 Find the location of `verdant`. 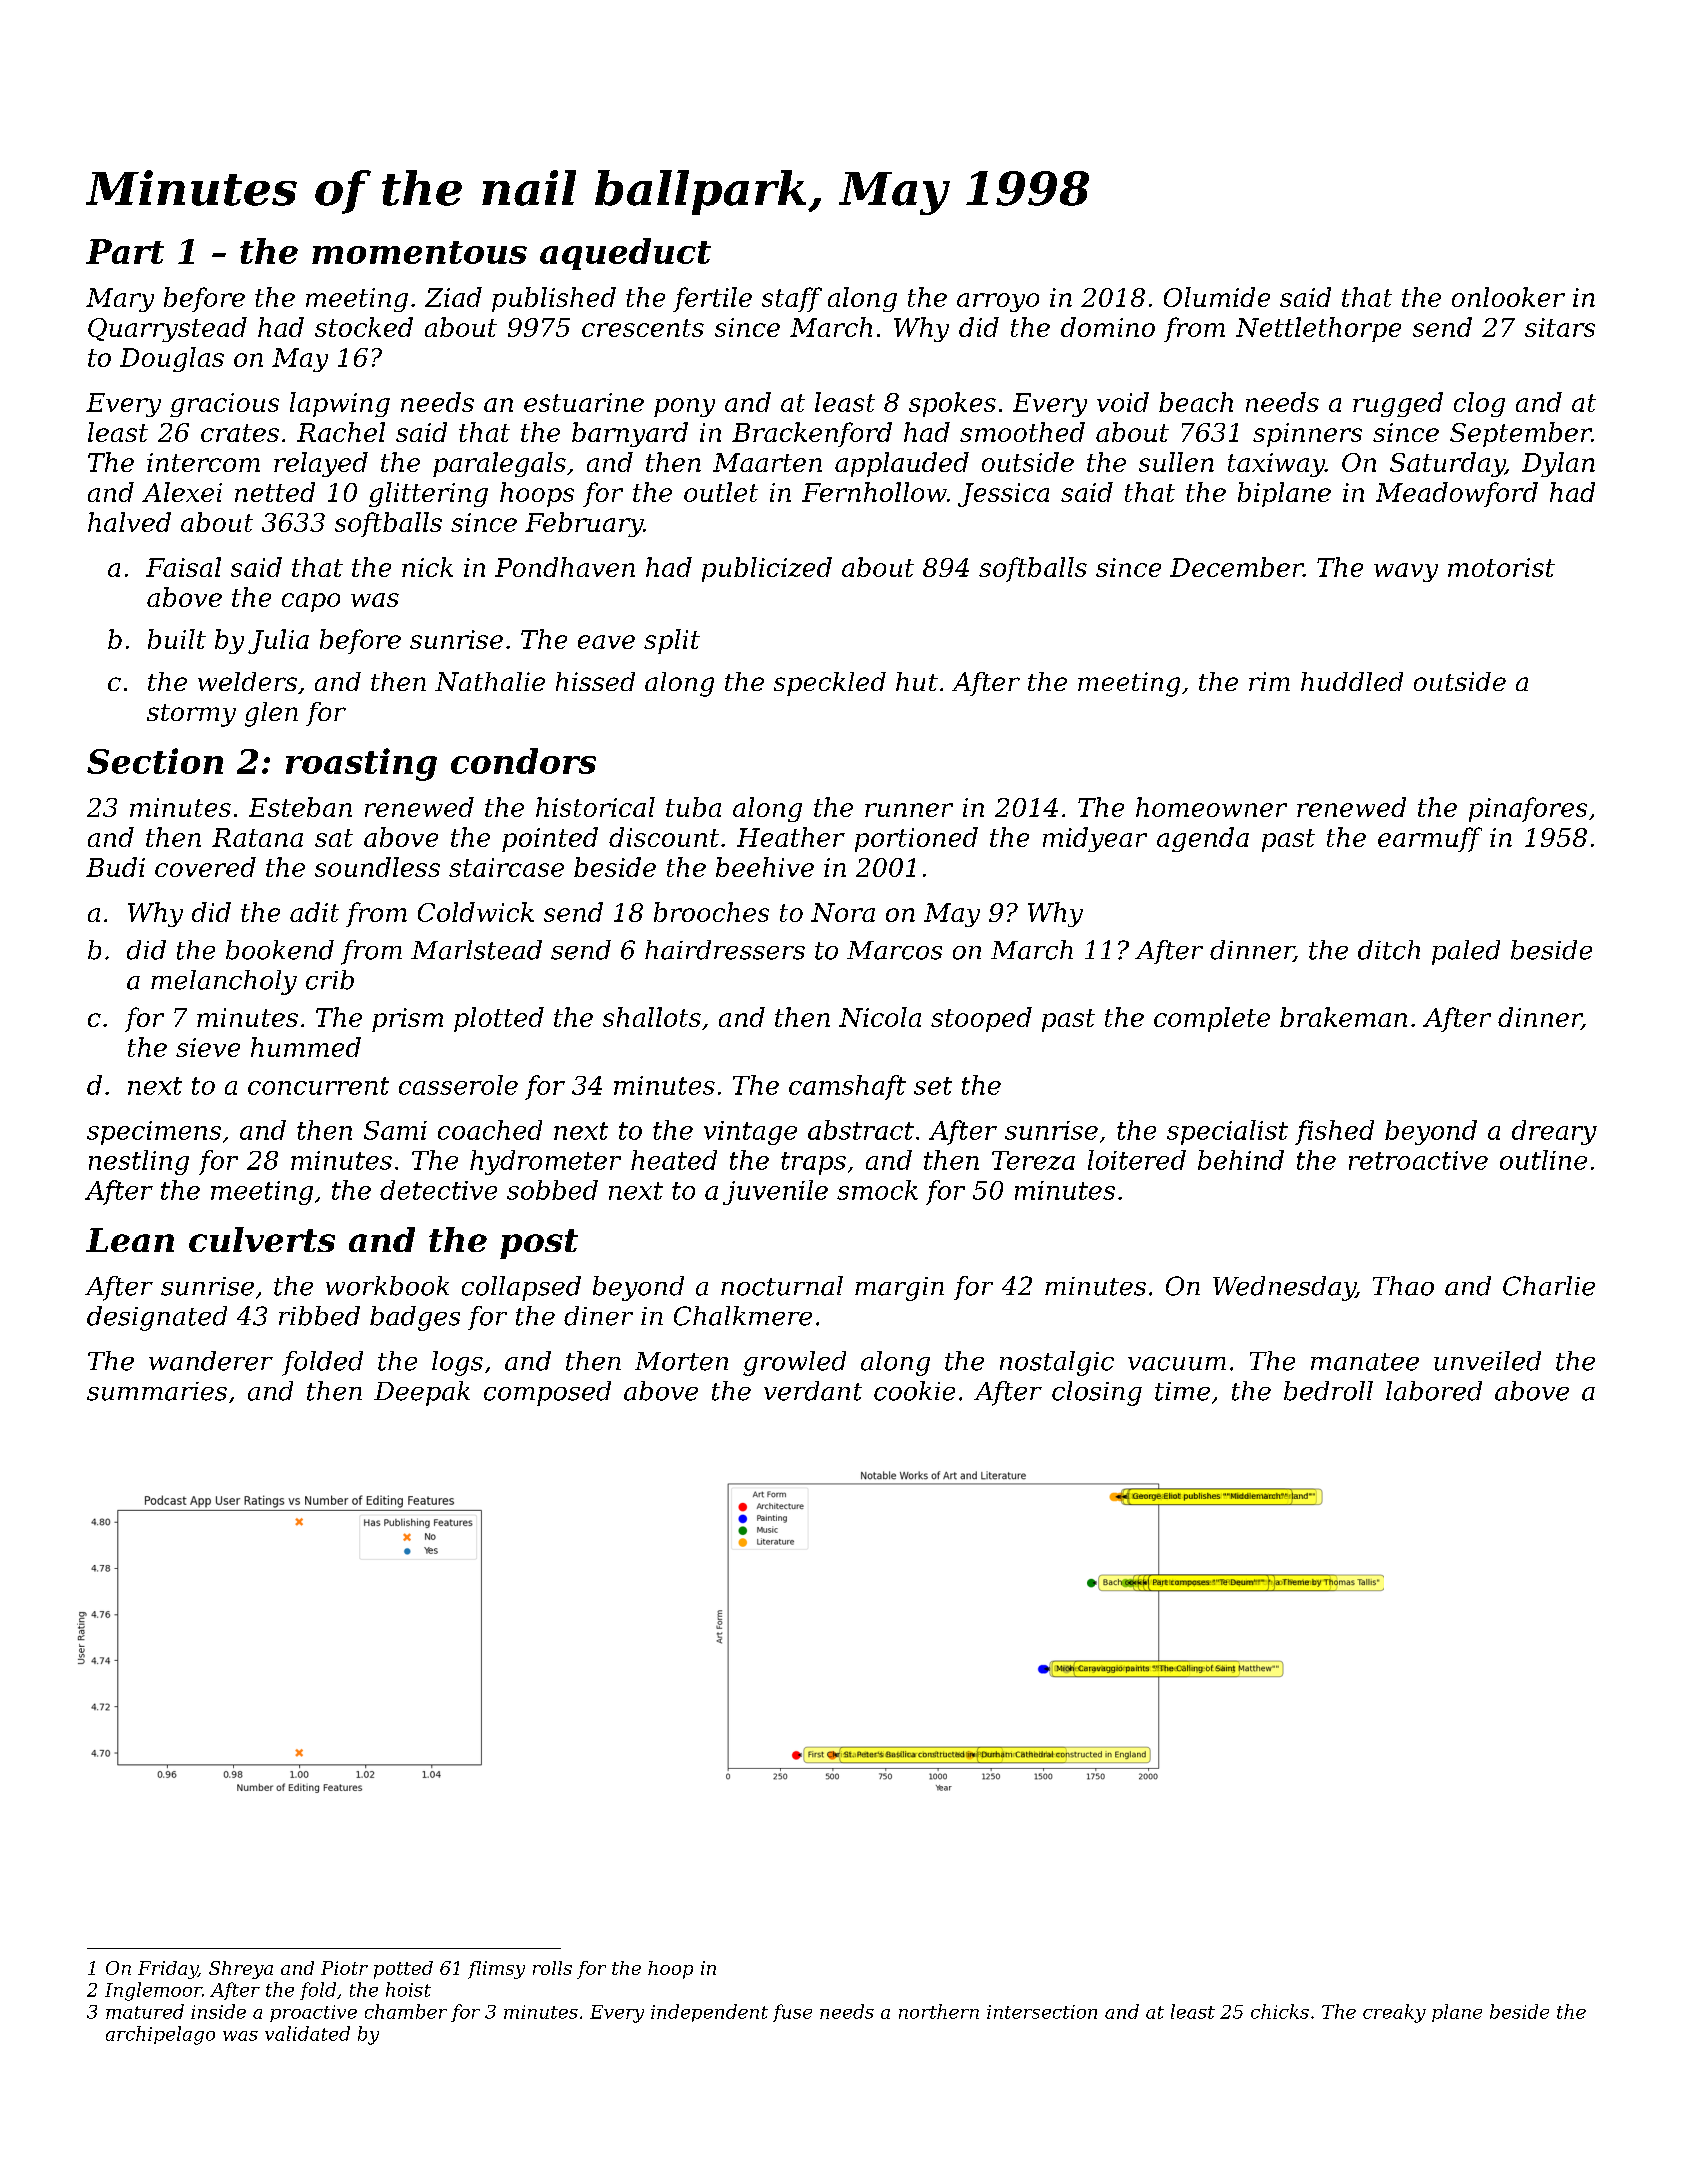

verdant is located at coordinates (813, 1391).
